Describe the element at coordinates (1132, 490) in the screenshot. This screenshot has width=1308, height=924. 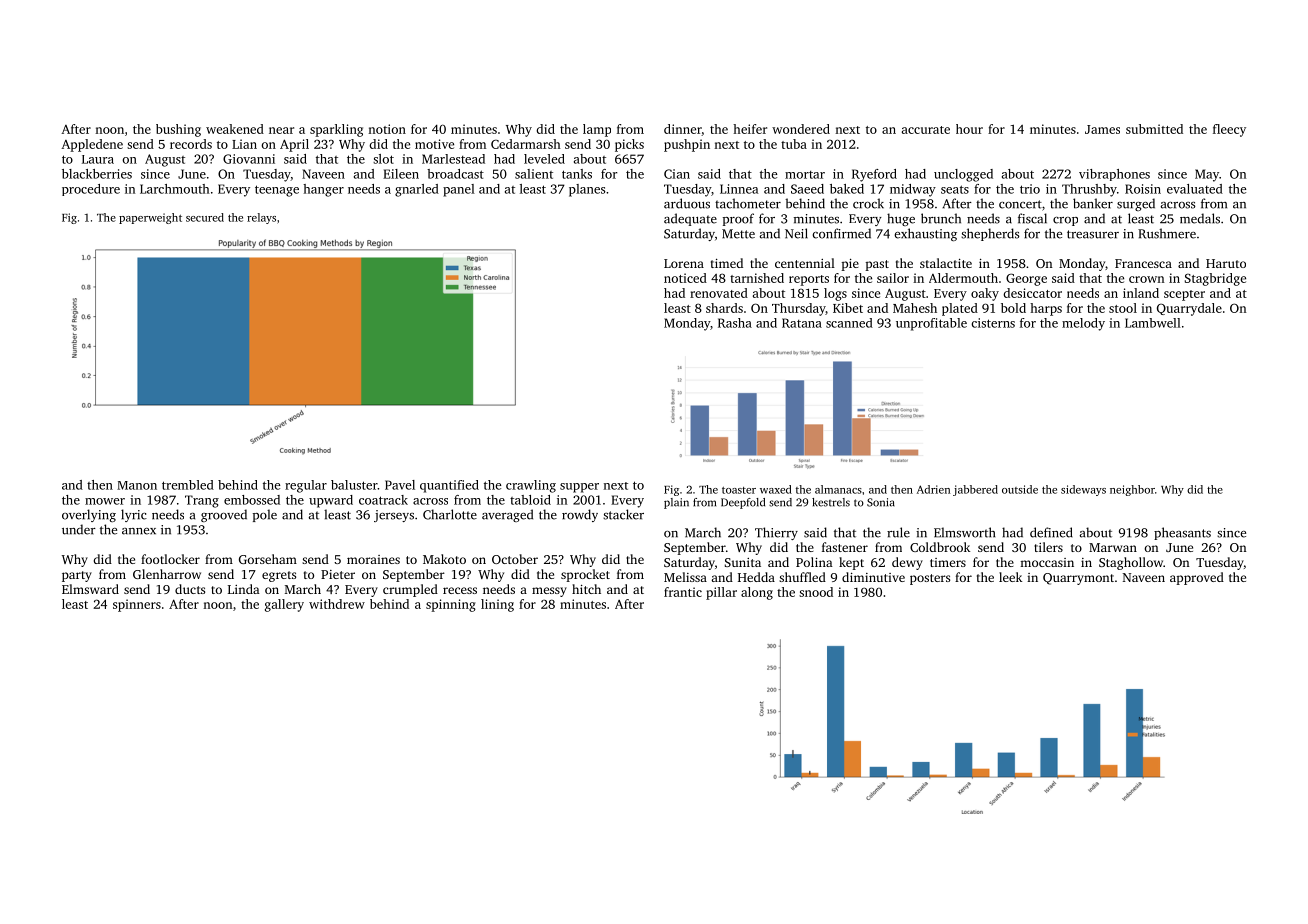
I see `neighbor` at that location.
